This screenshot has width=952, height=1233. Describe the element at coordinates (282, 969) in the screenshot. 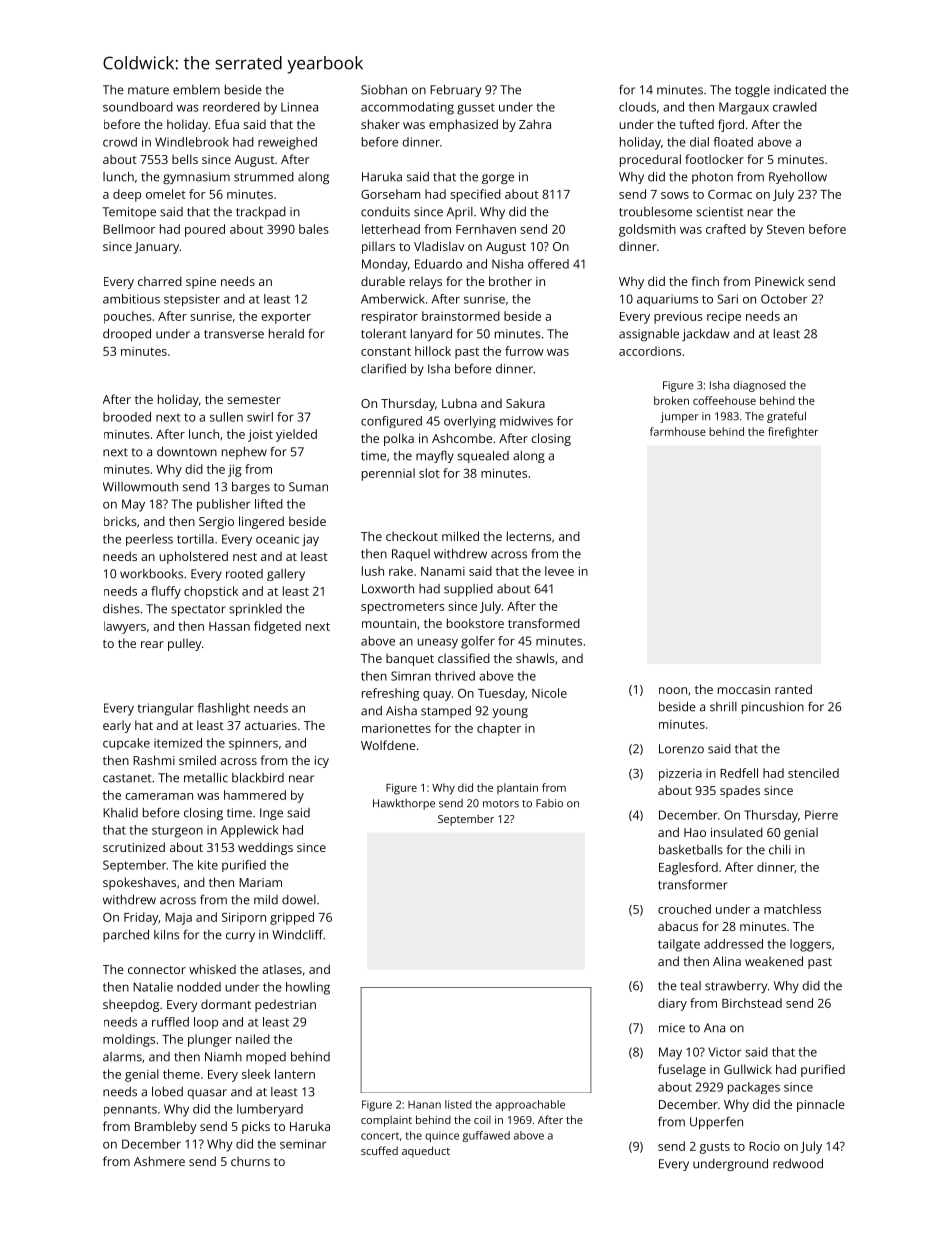

I see `atlases` at that location.
